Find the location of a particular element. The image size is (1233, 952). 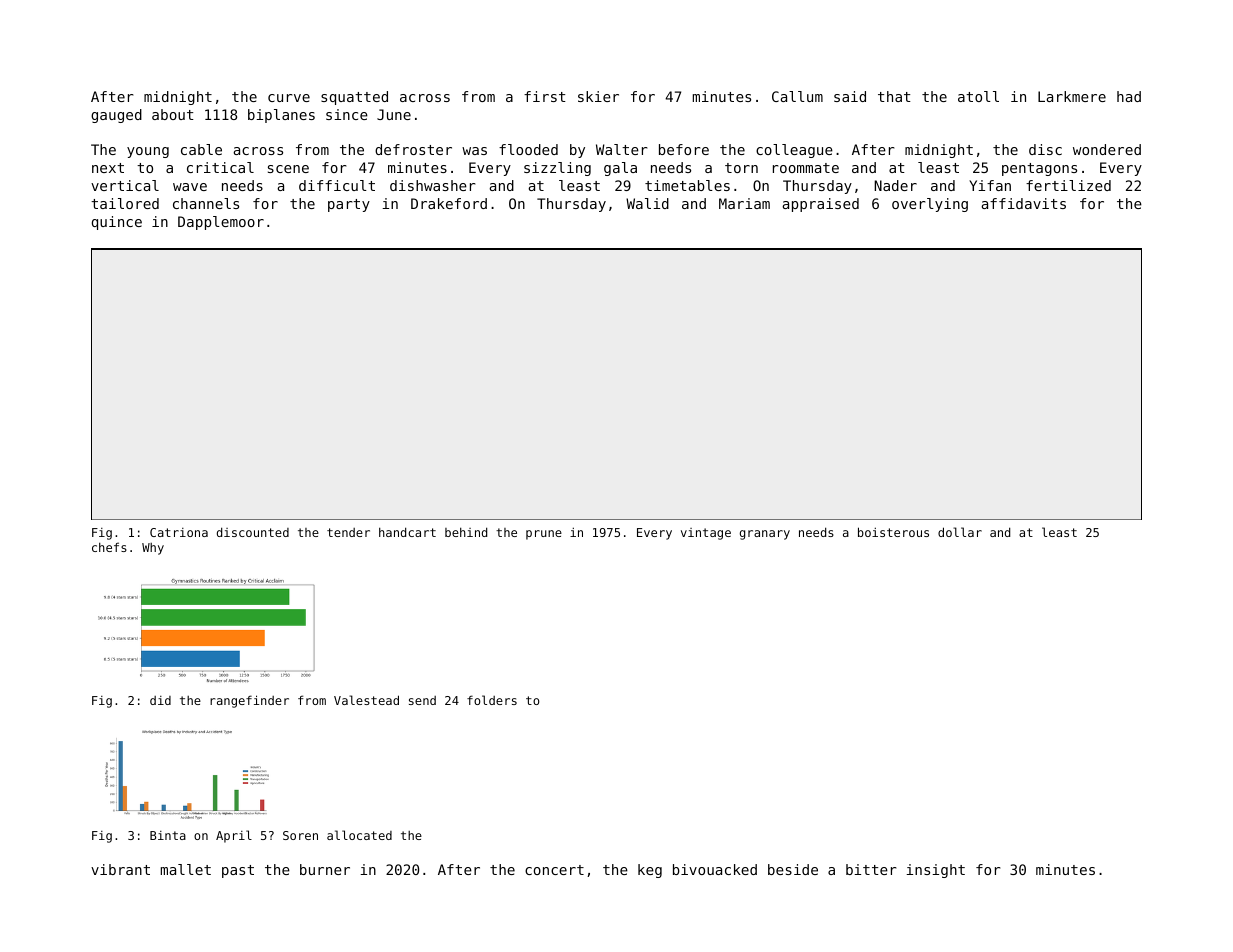

vibrant is located at coordinates (120, 869).
